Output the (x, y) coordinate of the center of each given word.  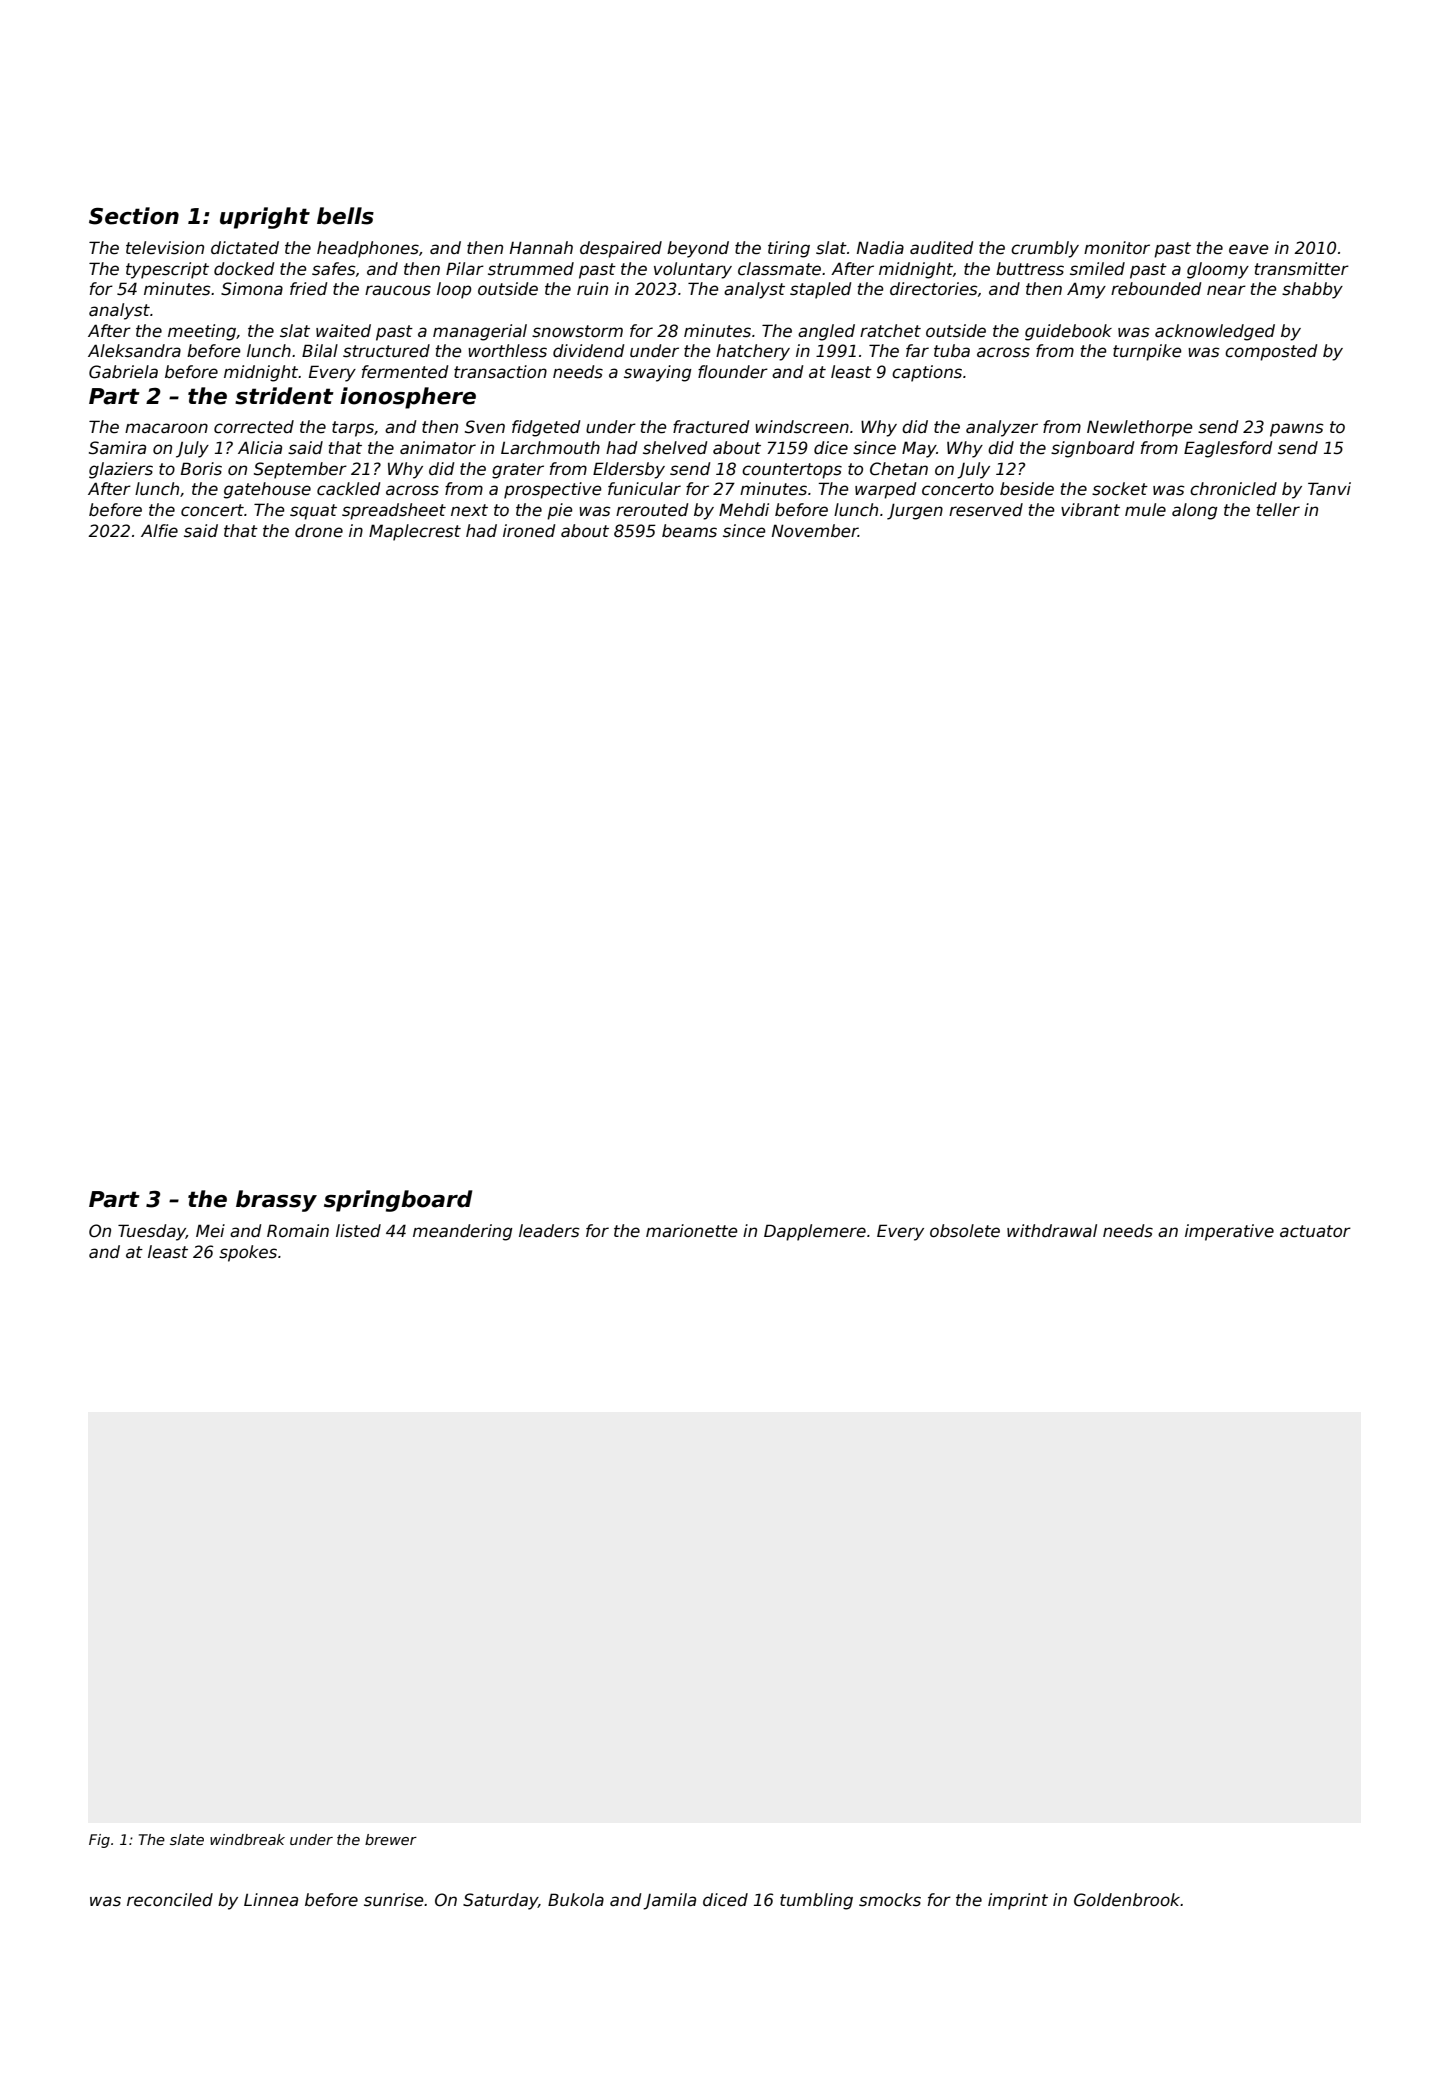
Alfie (159, 531)
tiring (789, 249)
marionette (692, 1231)
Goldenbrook (1127, 1900)
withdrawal (1052, 1231)
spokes (248, 1253)
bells (345, 216)
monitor (1117, 248)
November (815, 531)
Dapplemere (815, 1232)
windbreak (247, 1839)
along (1195, 511)
